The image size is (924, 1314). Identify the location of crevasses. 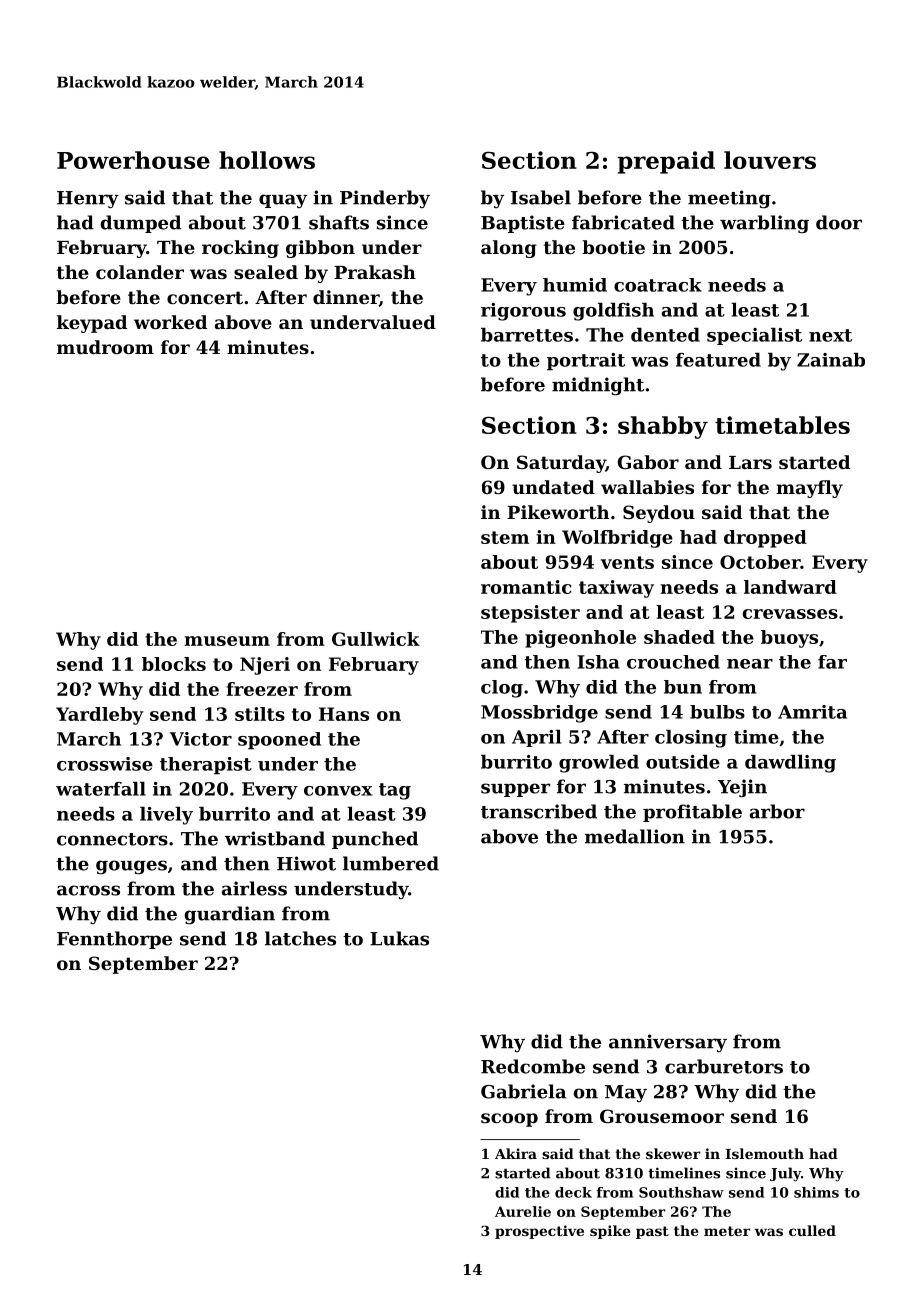
(790, 614).
